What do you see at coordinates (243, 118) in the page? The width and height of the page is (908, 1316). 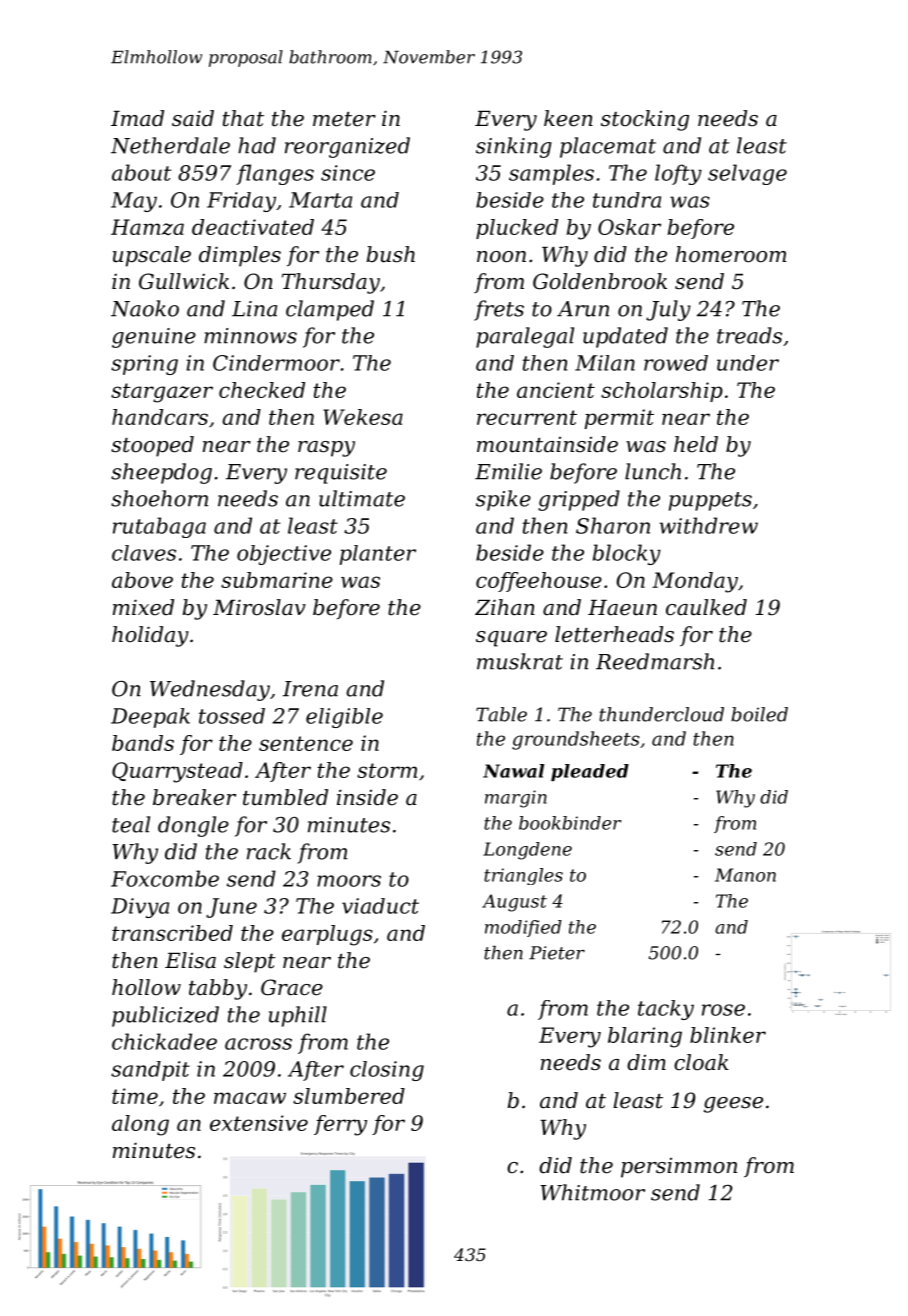 I see `that` at bounding box center [243, 118].
